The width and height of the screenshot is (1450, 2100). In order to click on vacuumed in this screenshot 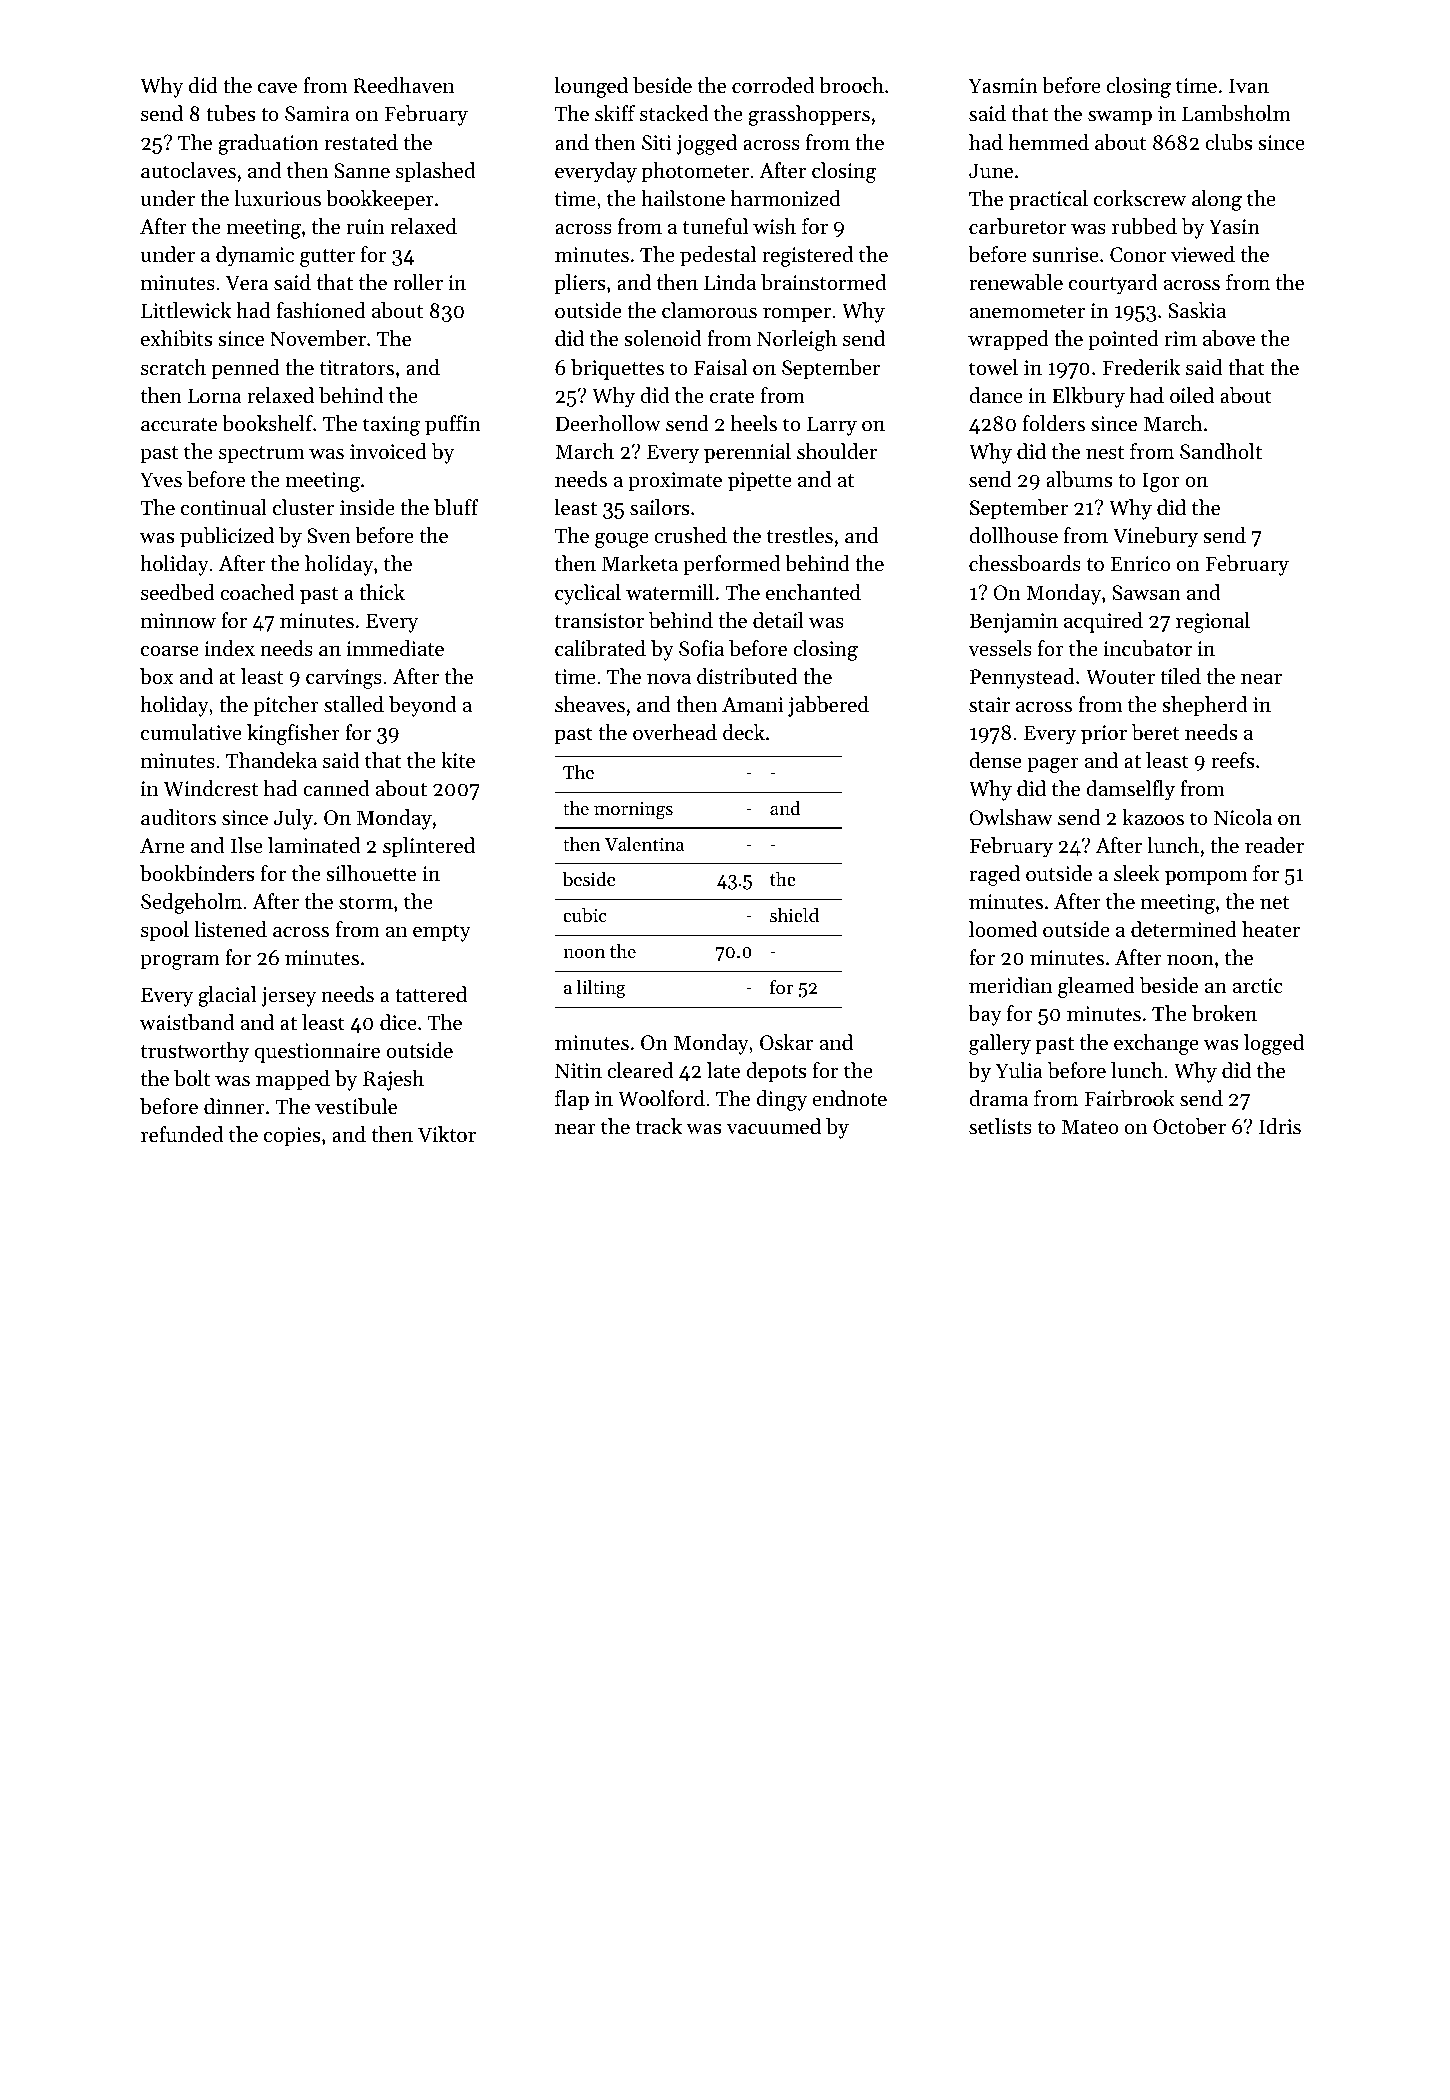, I will do `click(774, 1126)`.
